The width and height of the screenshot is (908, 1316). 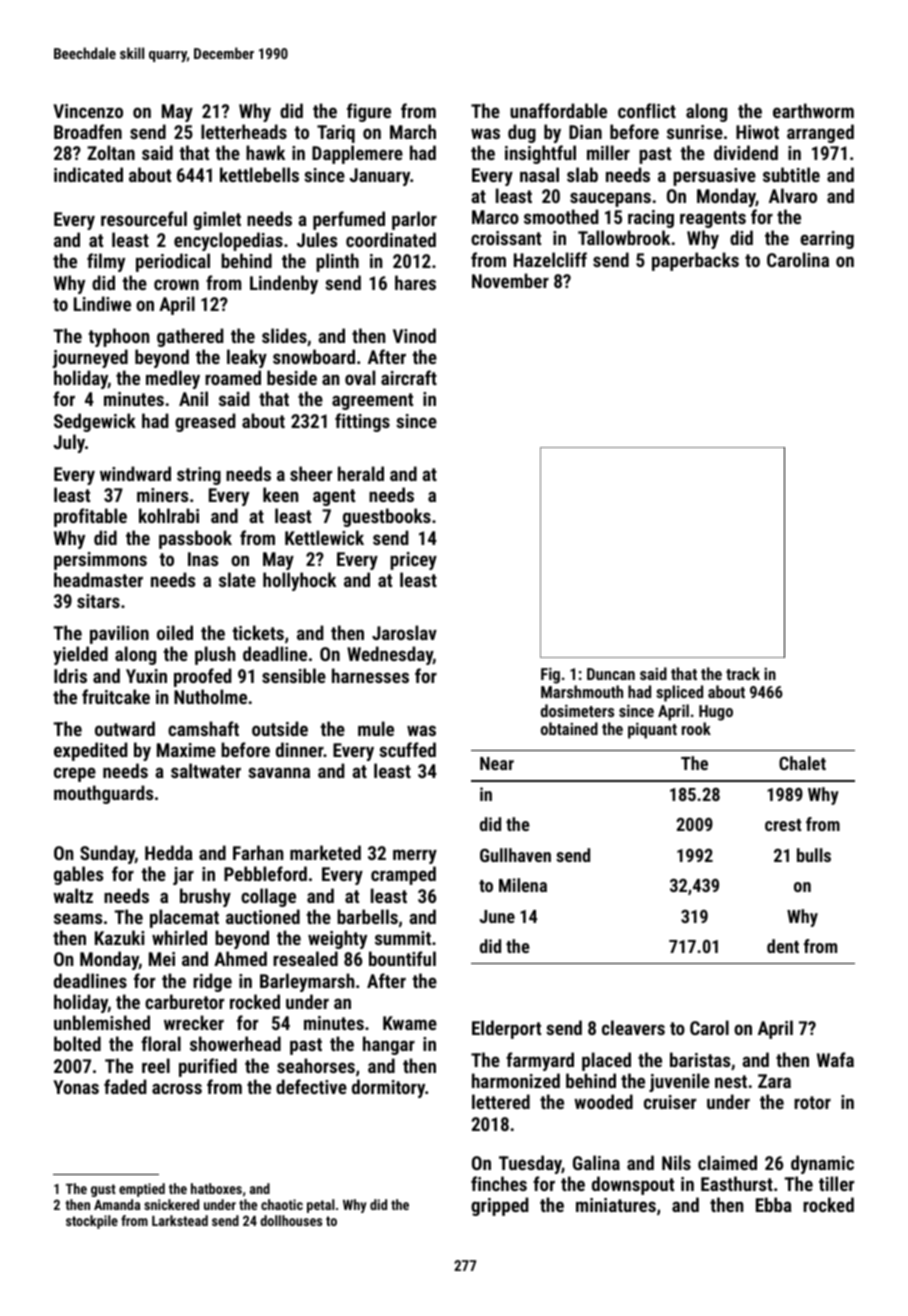 I want to click on Larkstead, so click(x=180, y=1220).
